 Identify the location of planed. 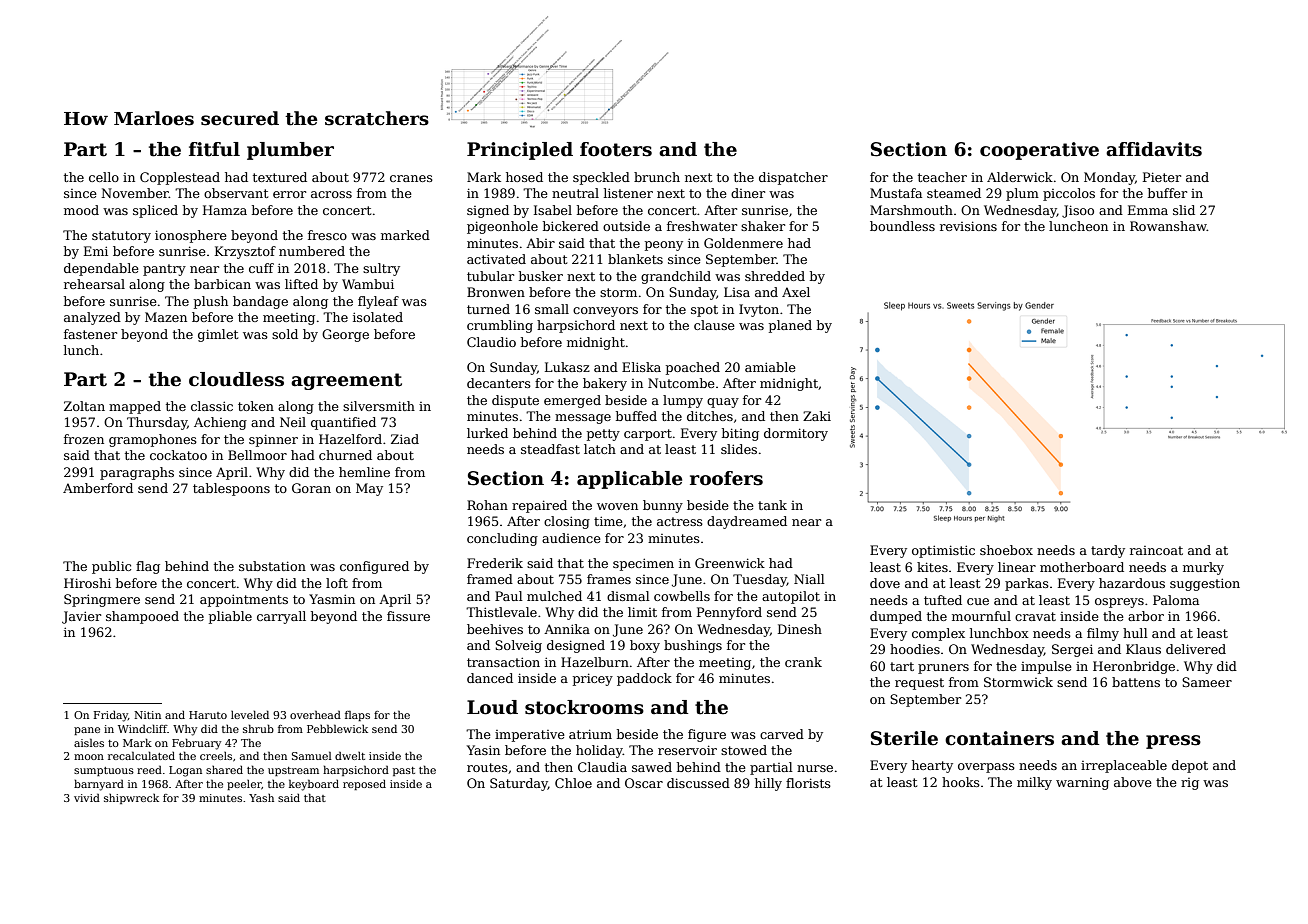
(790, 326).
